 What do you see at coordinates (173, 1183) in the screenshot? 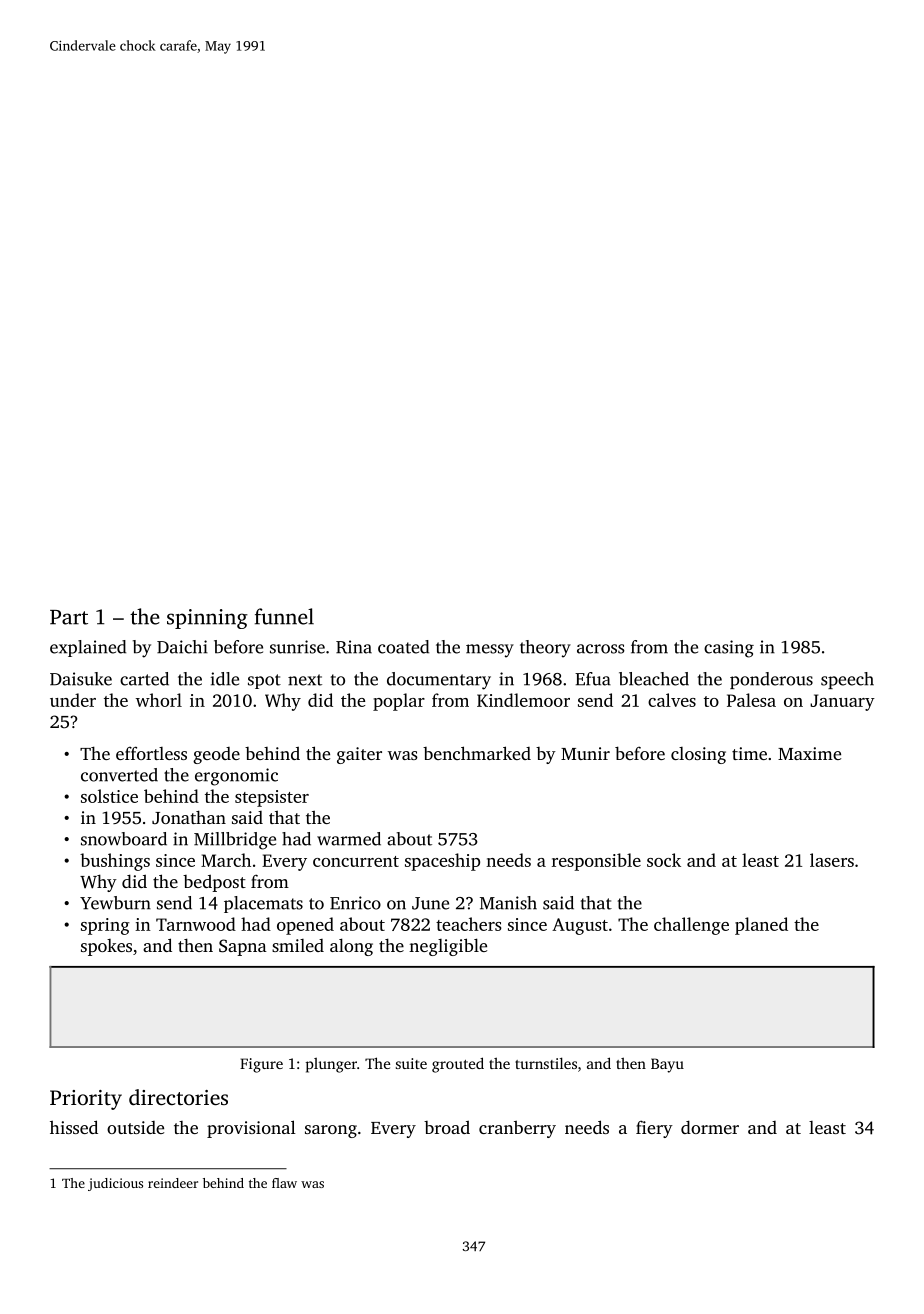
I see `reindeer` at bounding box center [173, 1183].
